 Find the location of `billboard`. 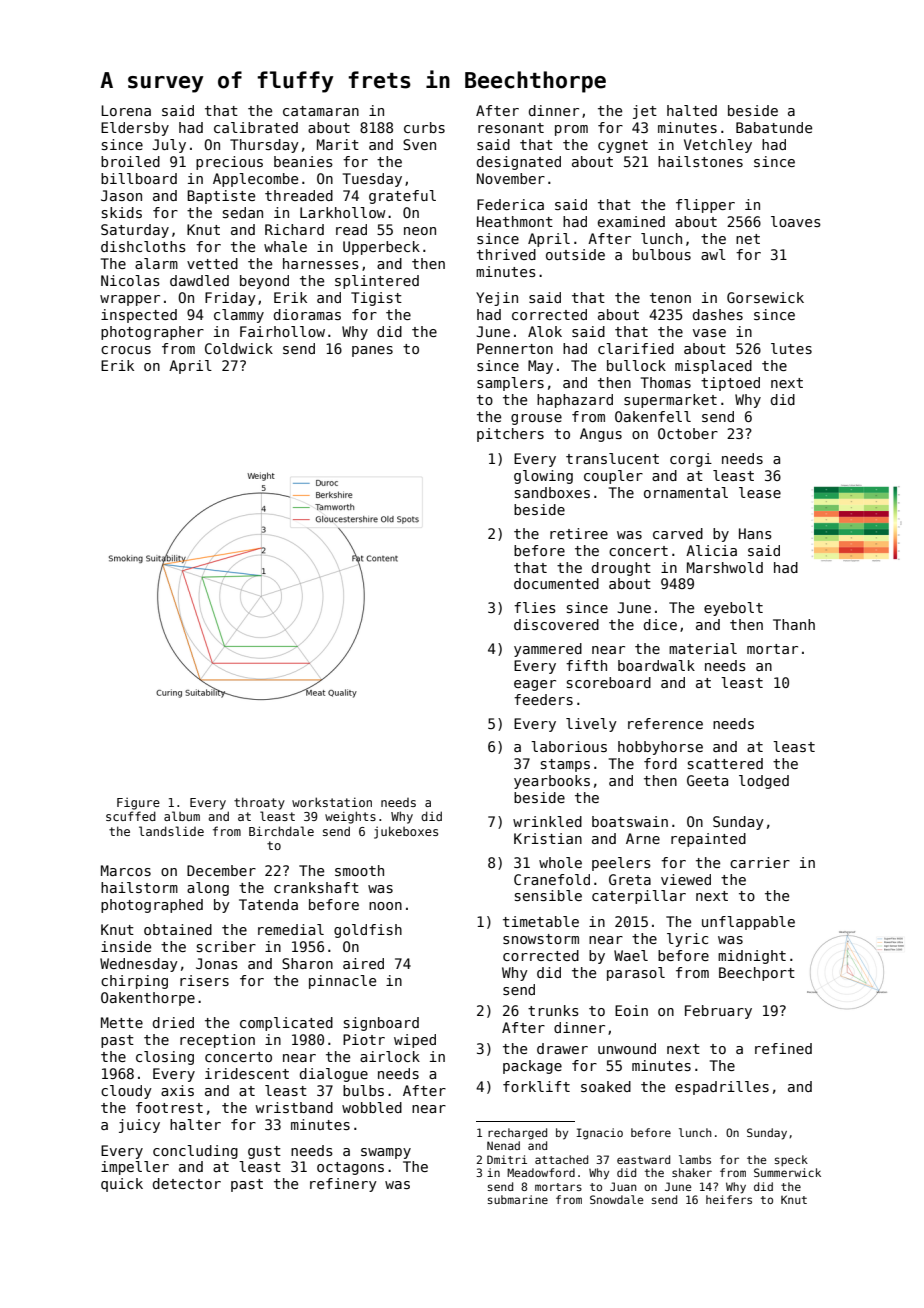

billboard is located at coordinates (139, 178).
